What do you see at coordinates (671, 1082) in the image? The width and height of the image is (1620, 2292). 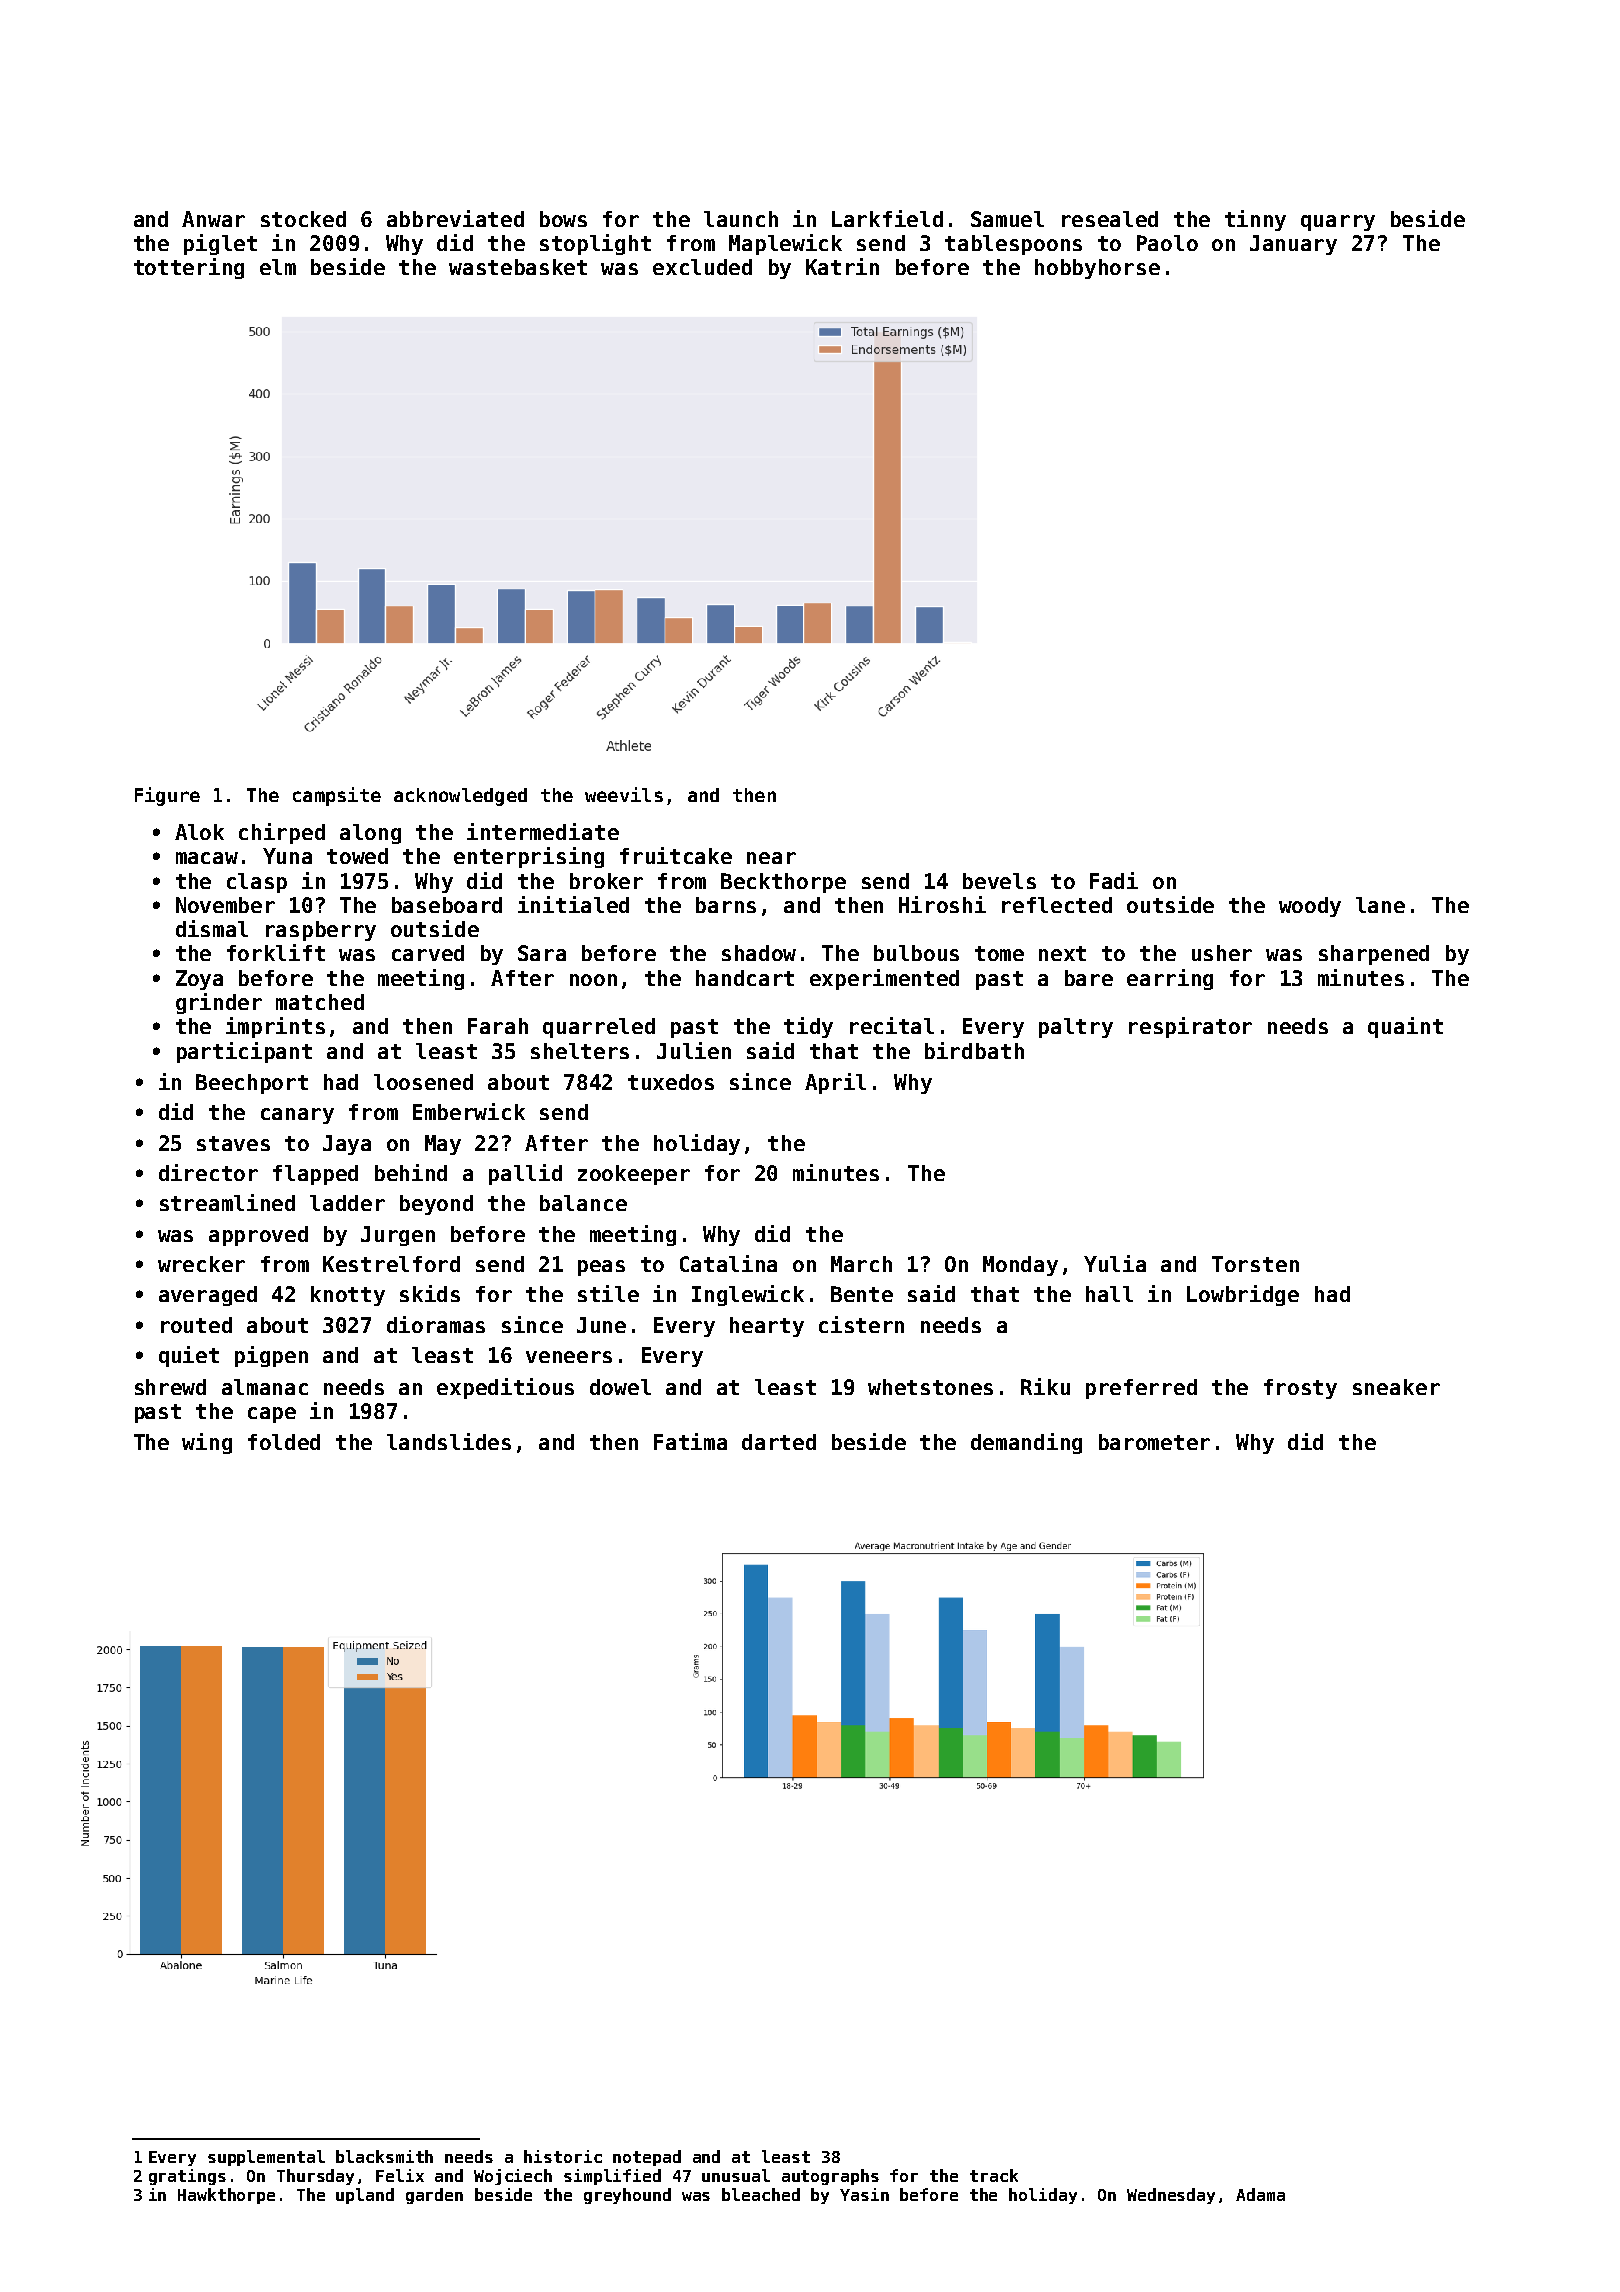 I see `tuxedos` at bounding box center [671, 1082].
